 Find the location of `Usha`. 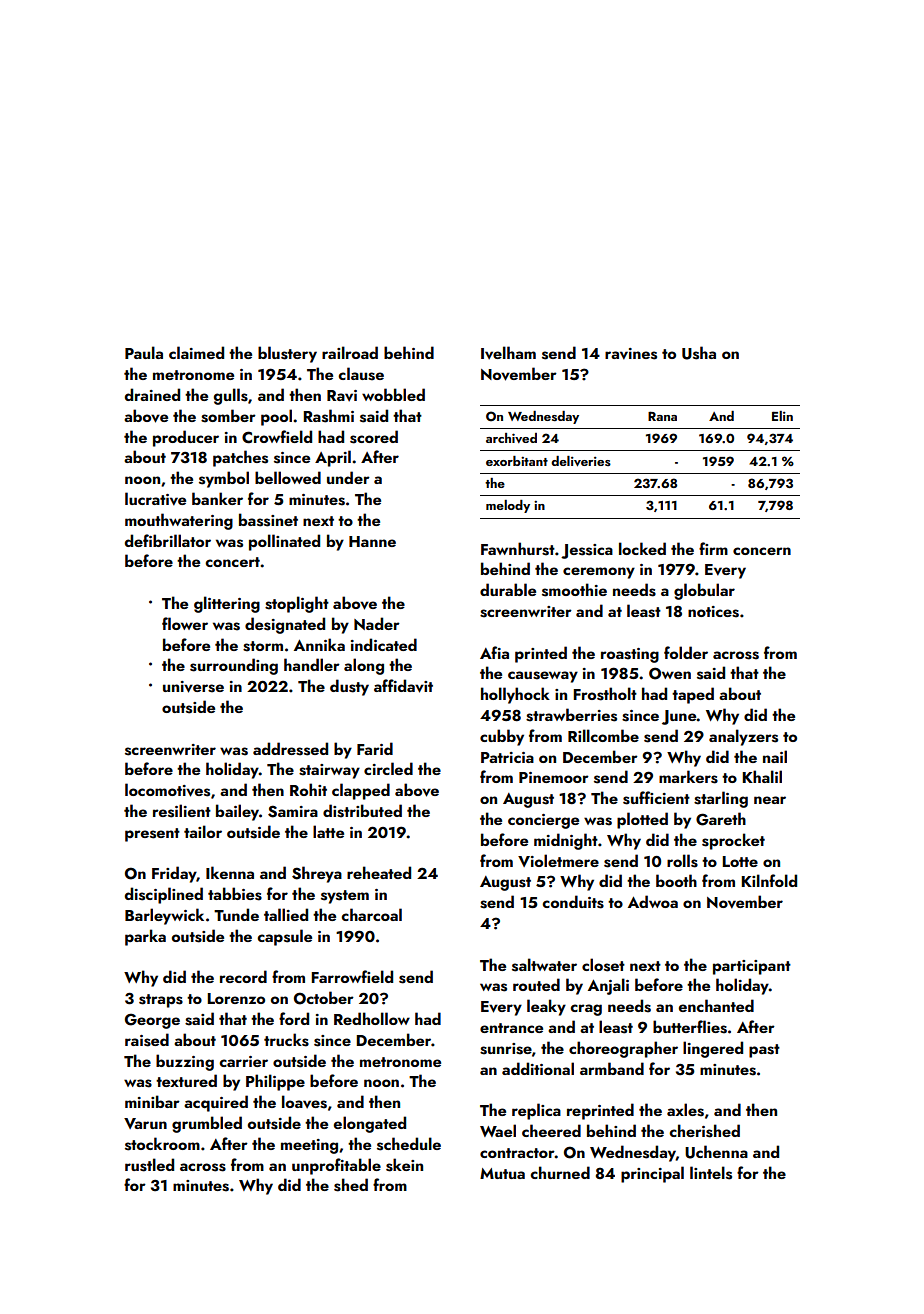

Usha is located at coordinates (699, 353).
